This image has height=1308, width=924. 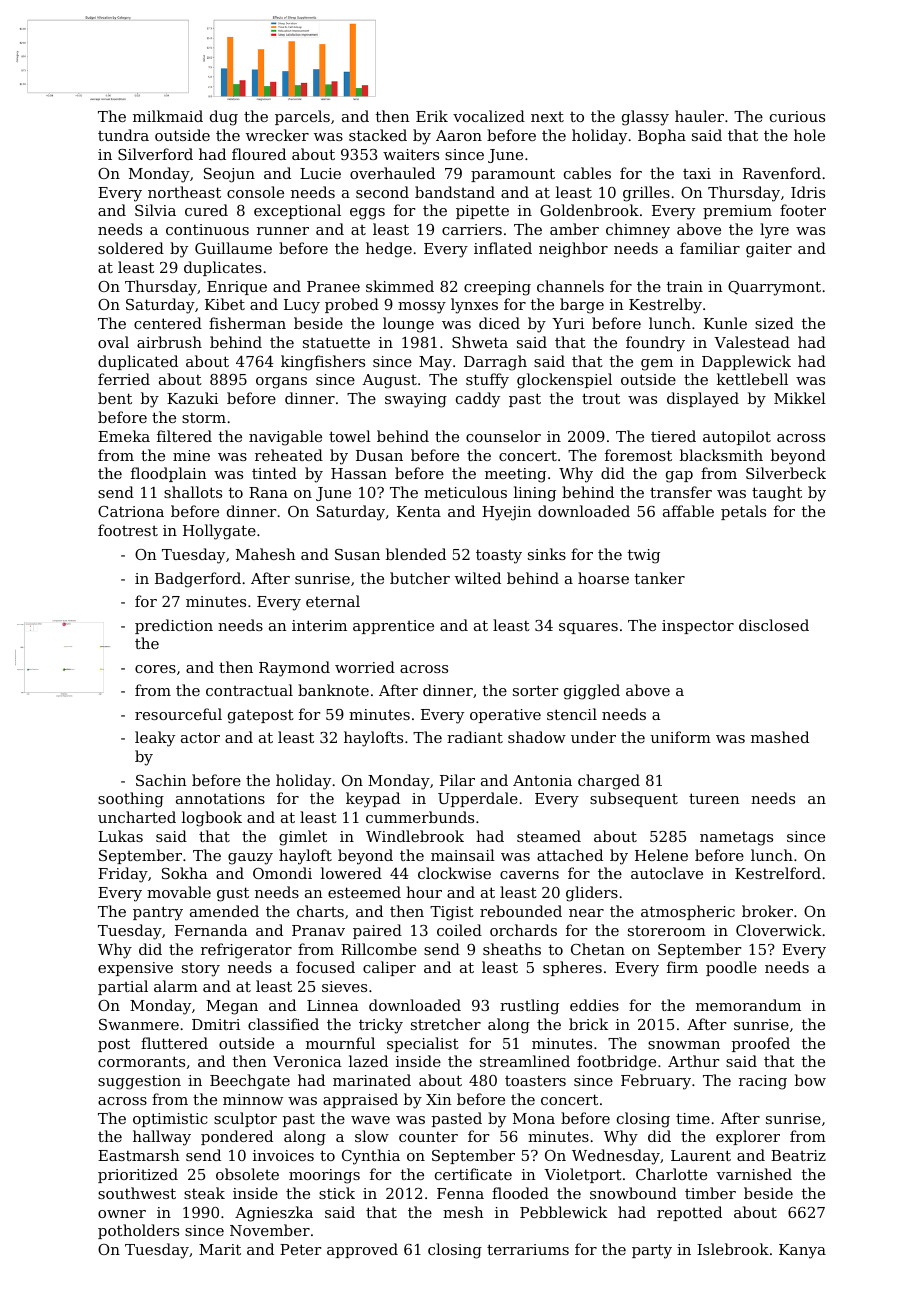 What do you see at coordinates (645, 118) in the image?
I see `glassy` at bounding box center [645, 118].
